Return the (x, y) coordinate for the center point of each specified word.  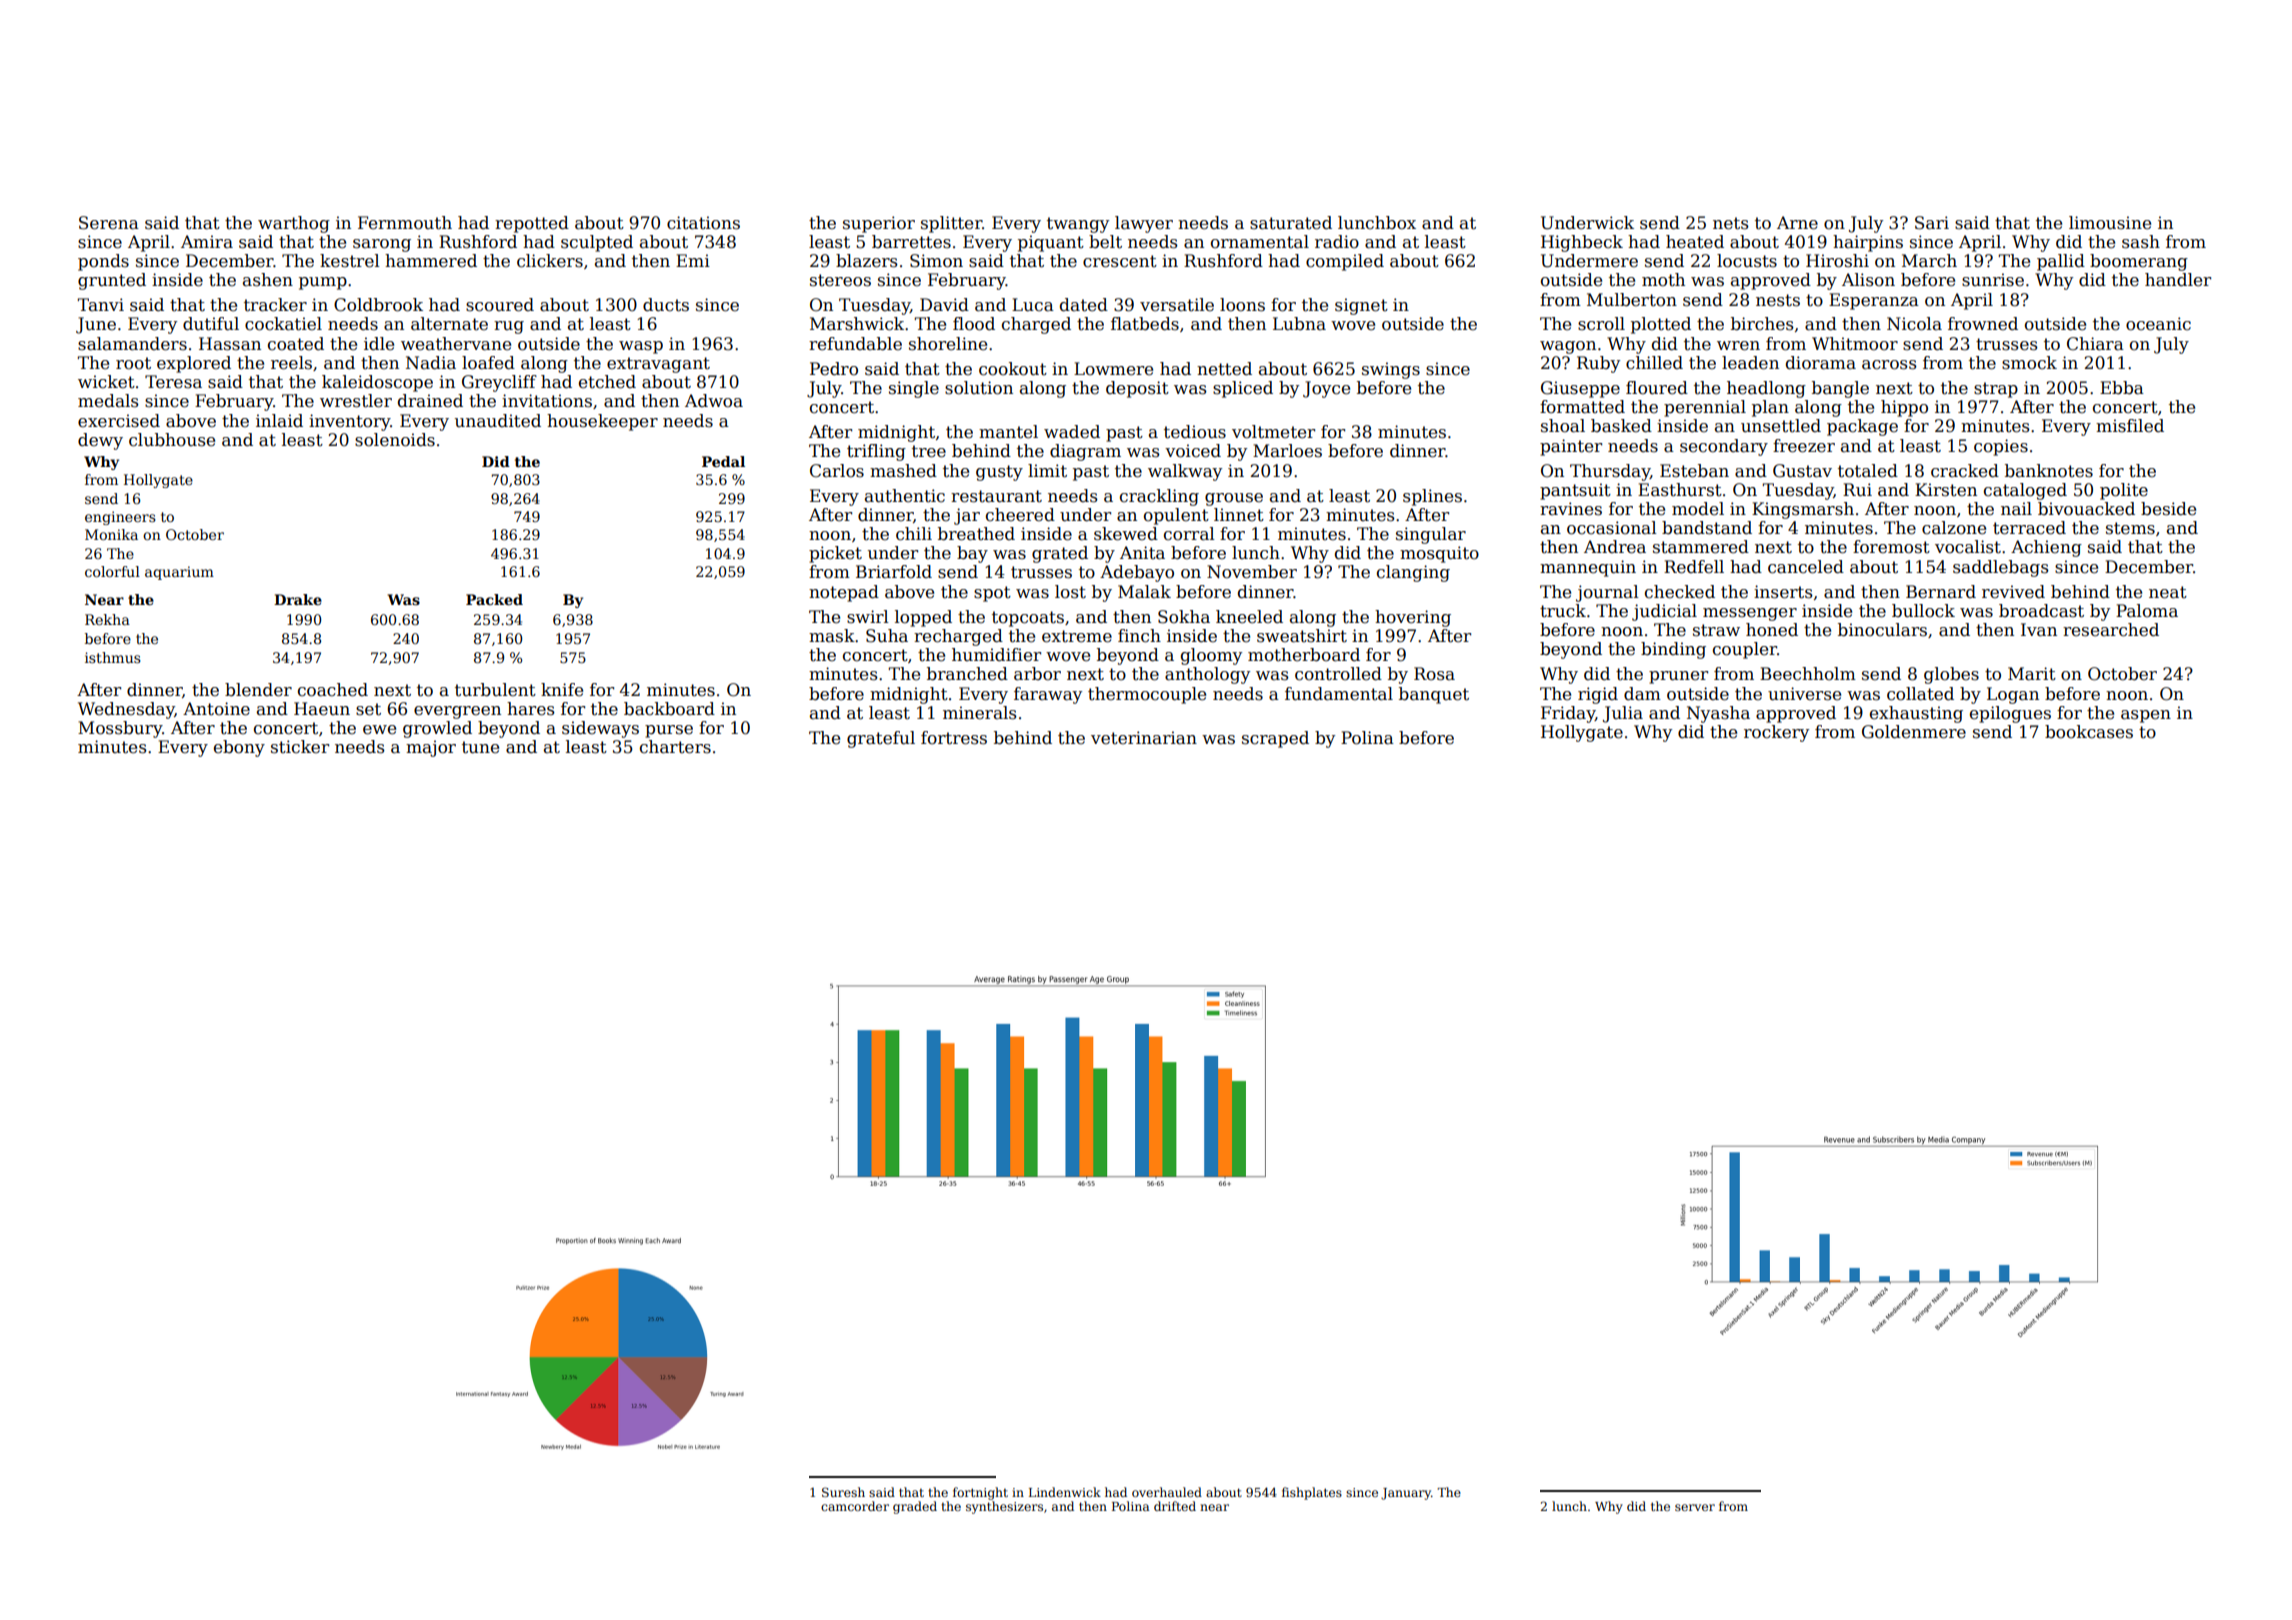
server (1695, 1507)
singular (1431, 535)
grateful (881, 739)
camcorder (855, 1506)
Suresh (843, 1492)
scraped (1275, 739)
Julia (1623, 714)
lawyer (1144, 224)
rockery (1776, 733)
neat (2168, 592)
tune (480, 747)
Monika (111, 534)
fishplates (1312, 1493)
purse (669, 731)
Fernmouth (405, 223)
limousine (2110, 223)
